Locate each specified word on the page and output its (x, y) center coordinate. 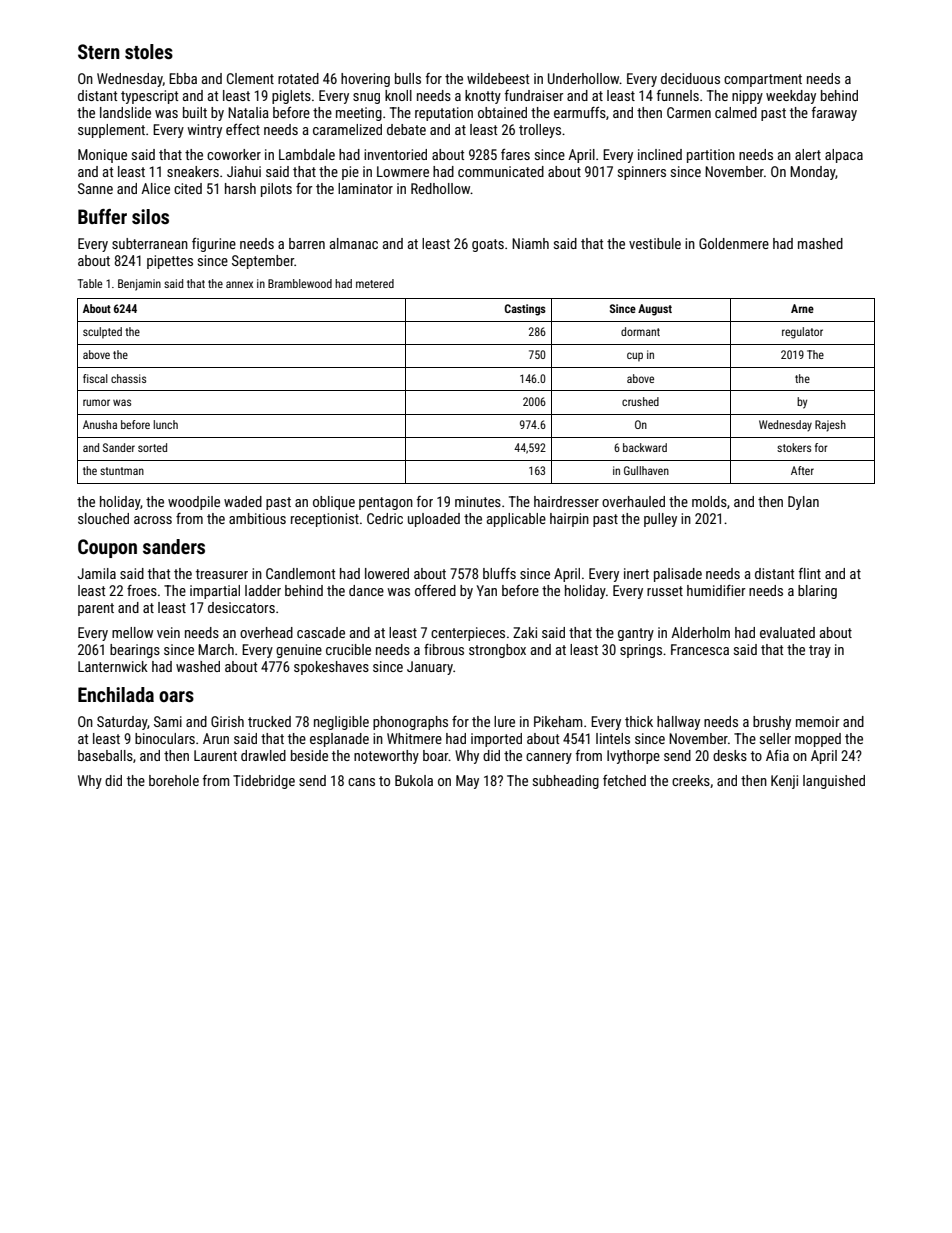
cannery (549, 758)
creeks (691, 780)
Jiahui (244, 171)
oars (176, 696)
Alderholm (700, 632)
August (655, 310)
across (153, 520)
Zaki (525, 632)
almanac (354, 243)
